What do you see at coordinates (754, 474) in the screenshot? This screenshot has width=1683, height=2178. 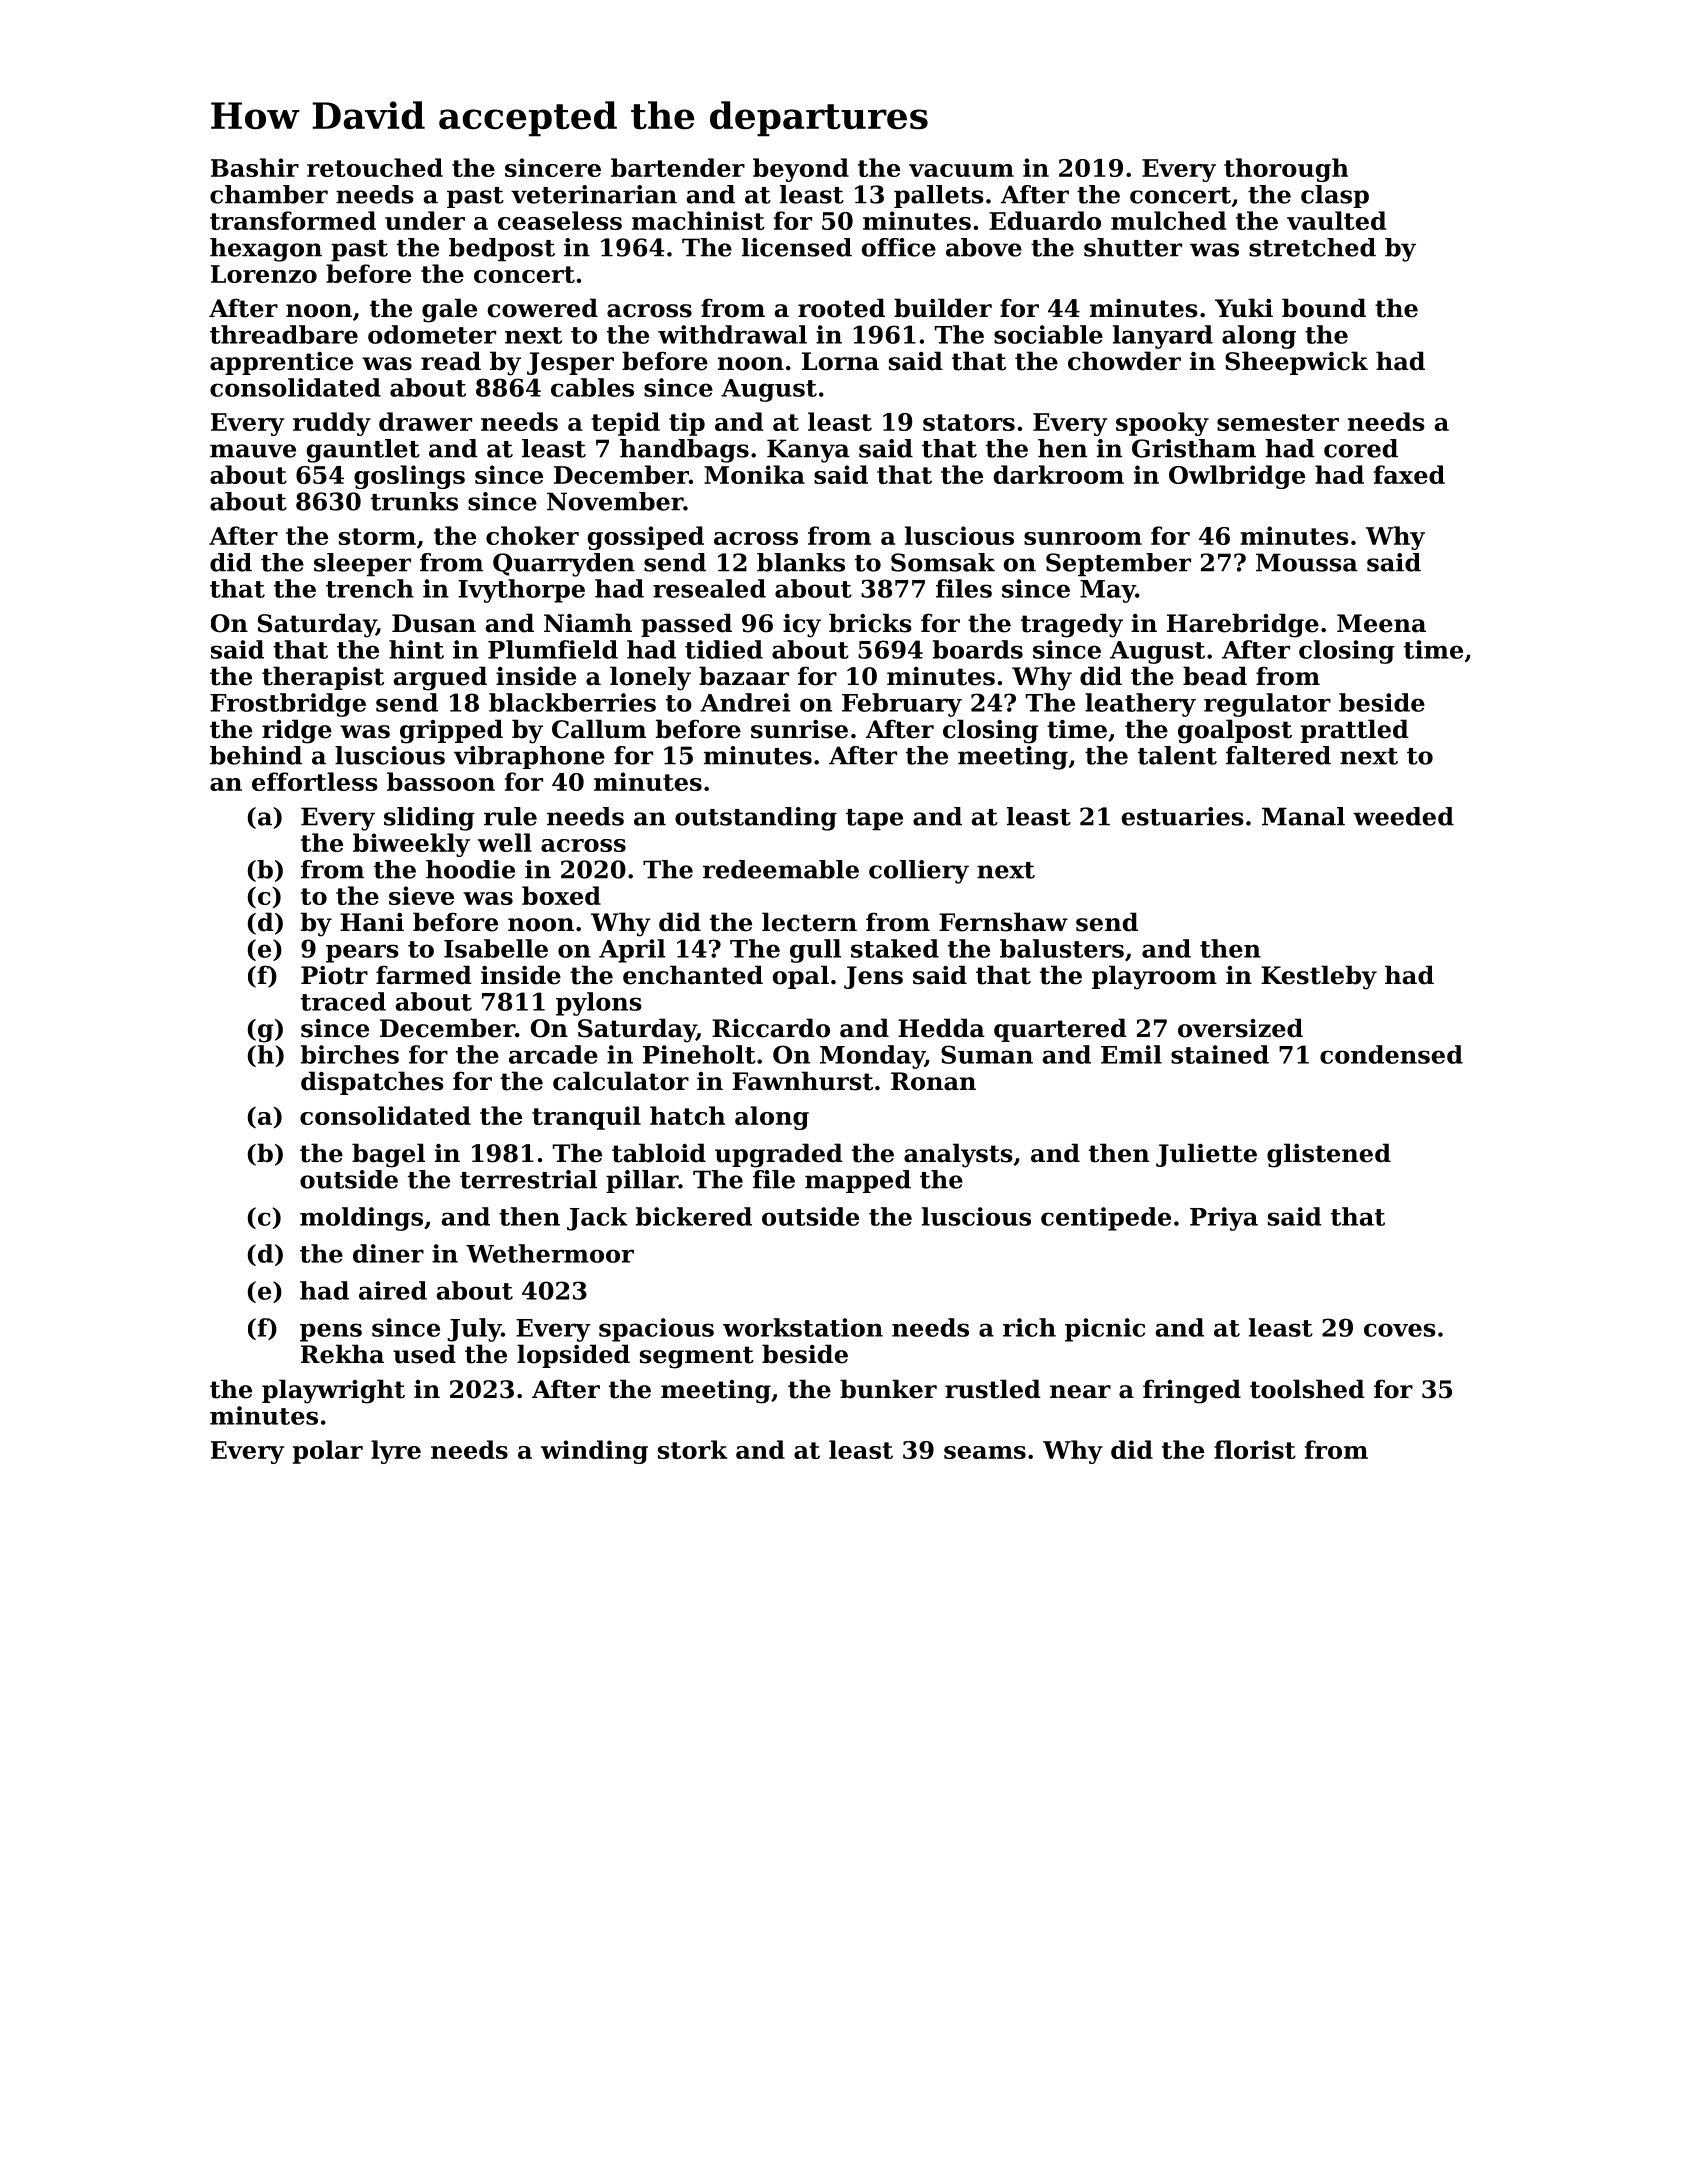 I see `Monika` at bounding box center [754, 474].
